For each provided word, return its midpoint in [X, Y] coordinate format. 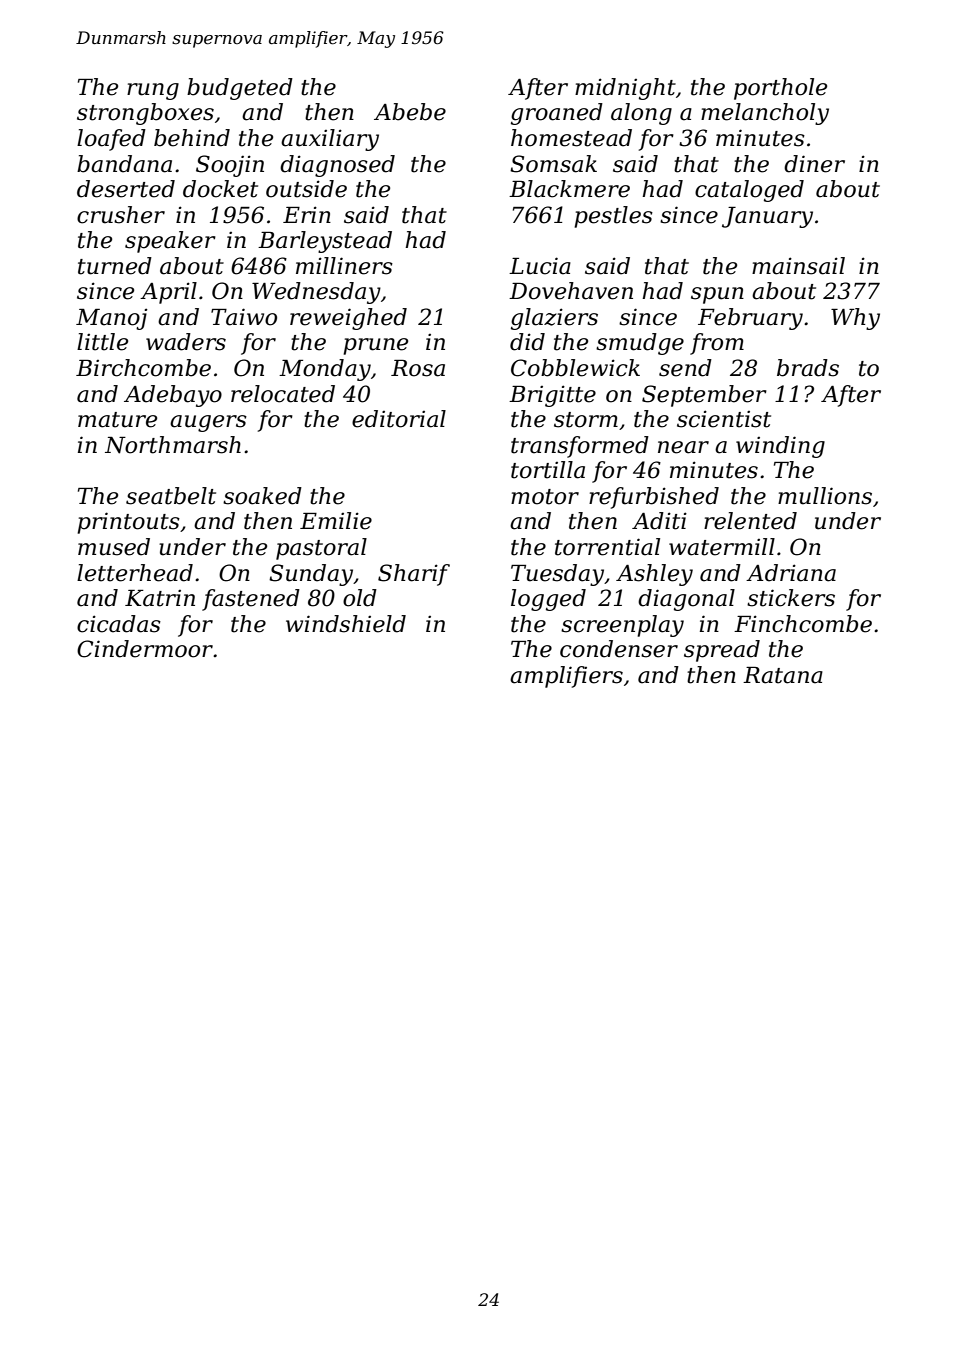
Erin [307, 214]
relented [750, 521]
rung [153, 91]
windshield [346, 624]
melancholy [765, 114]
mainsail [798, 266]
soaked [262, 496]
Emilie [336, 521]
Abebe [410, 112]
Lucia [540, 266]
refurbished [654, 498]
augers [208, 423]
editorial [399, 419]
